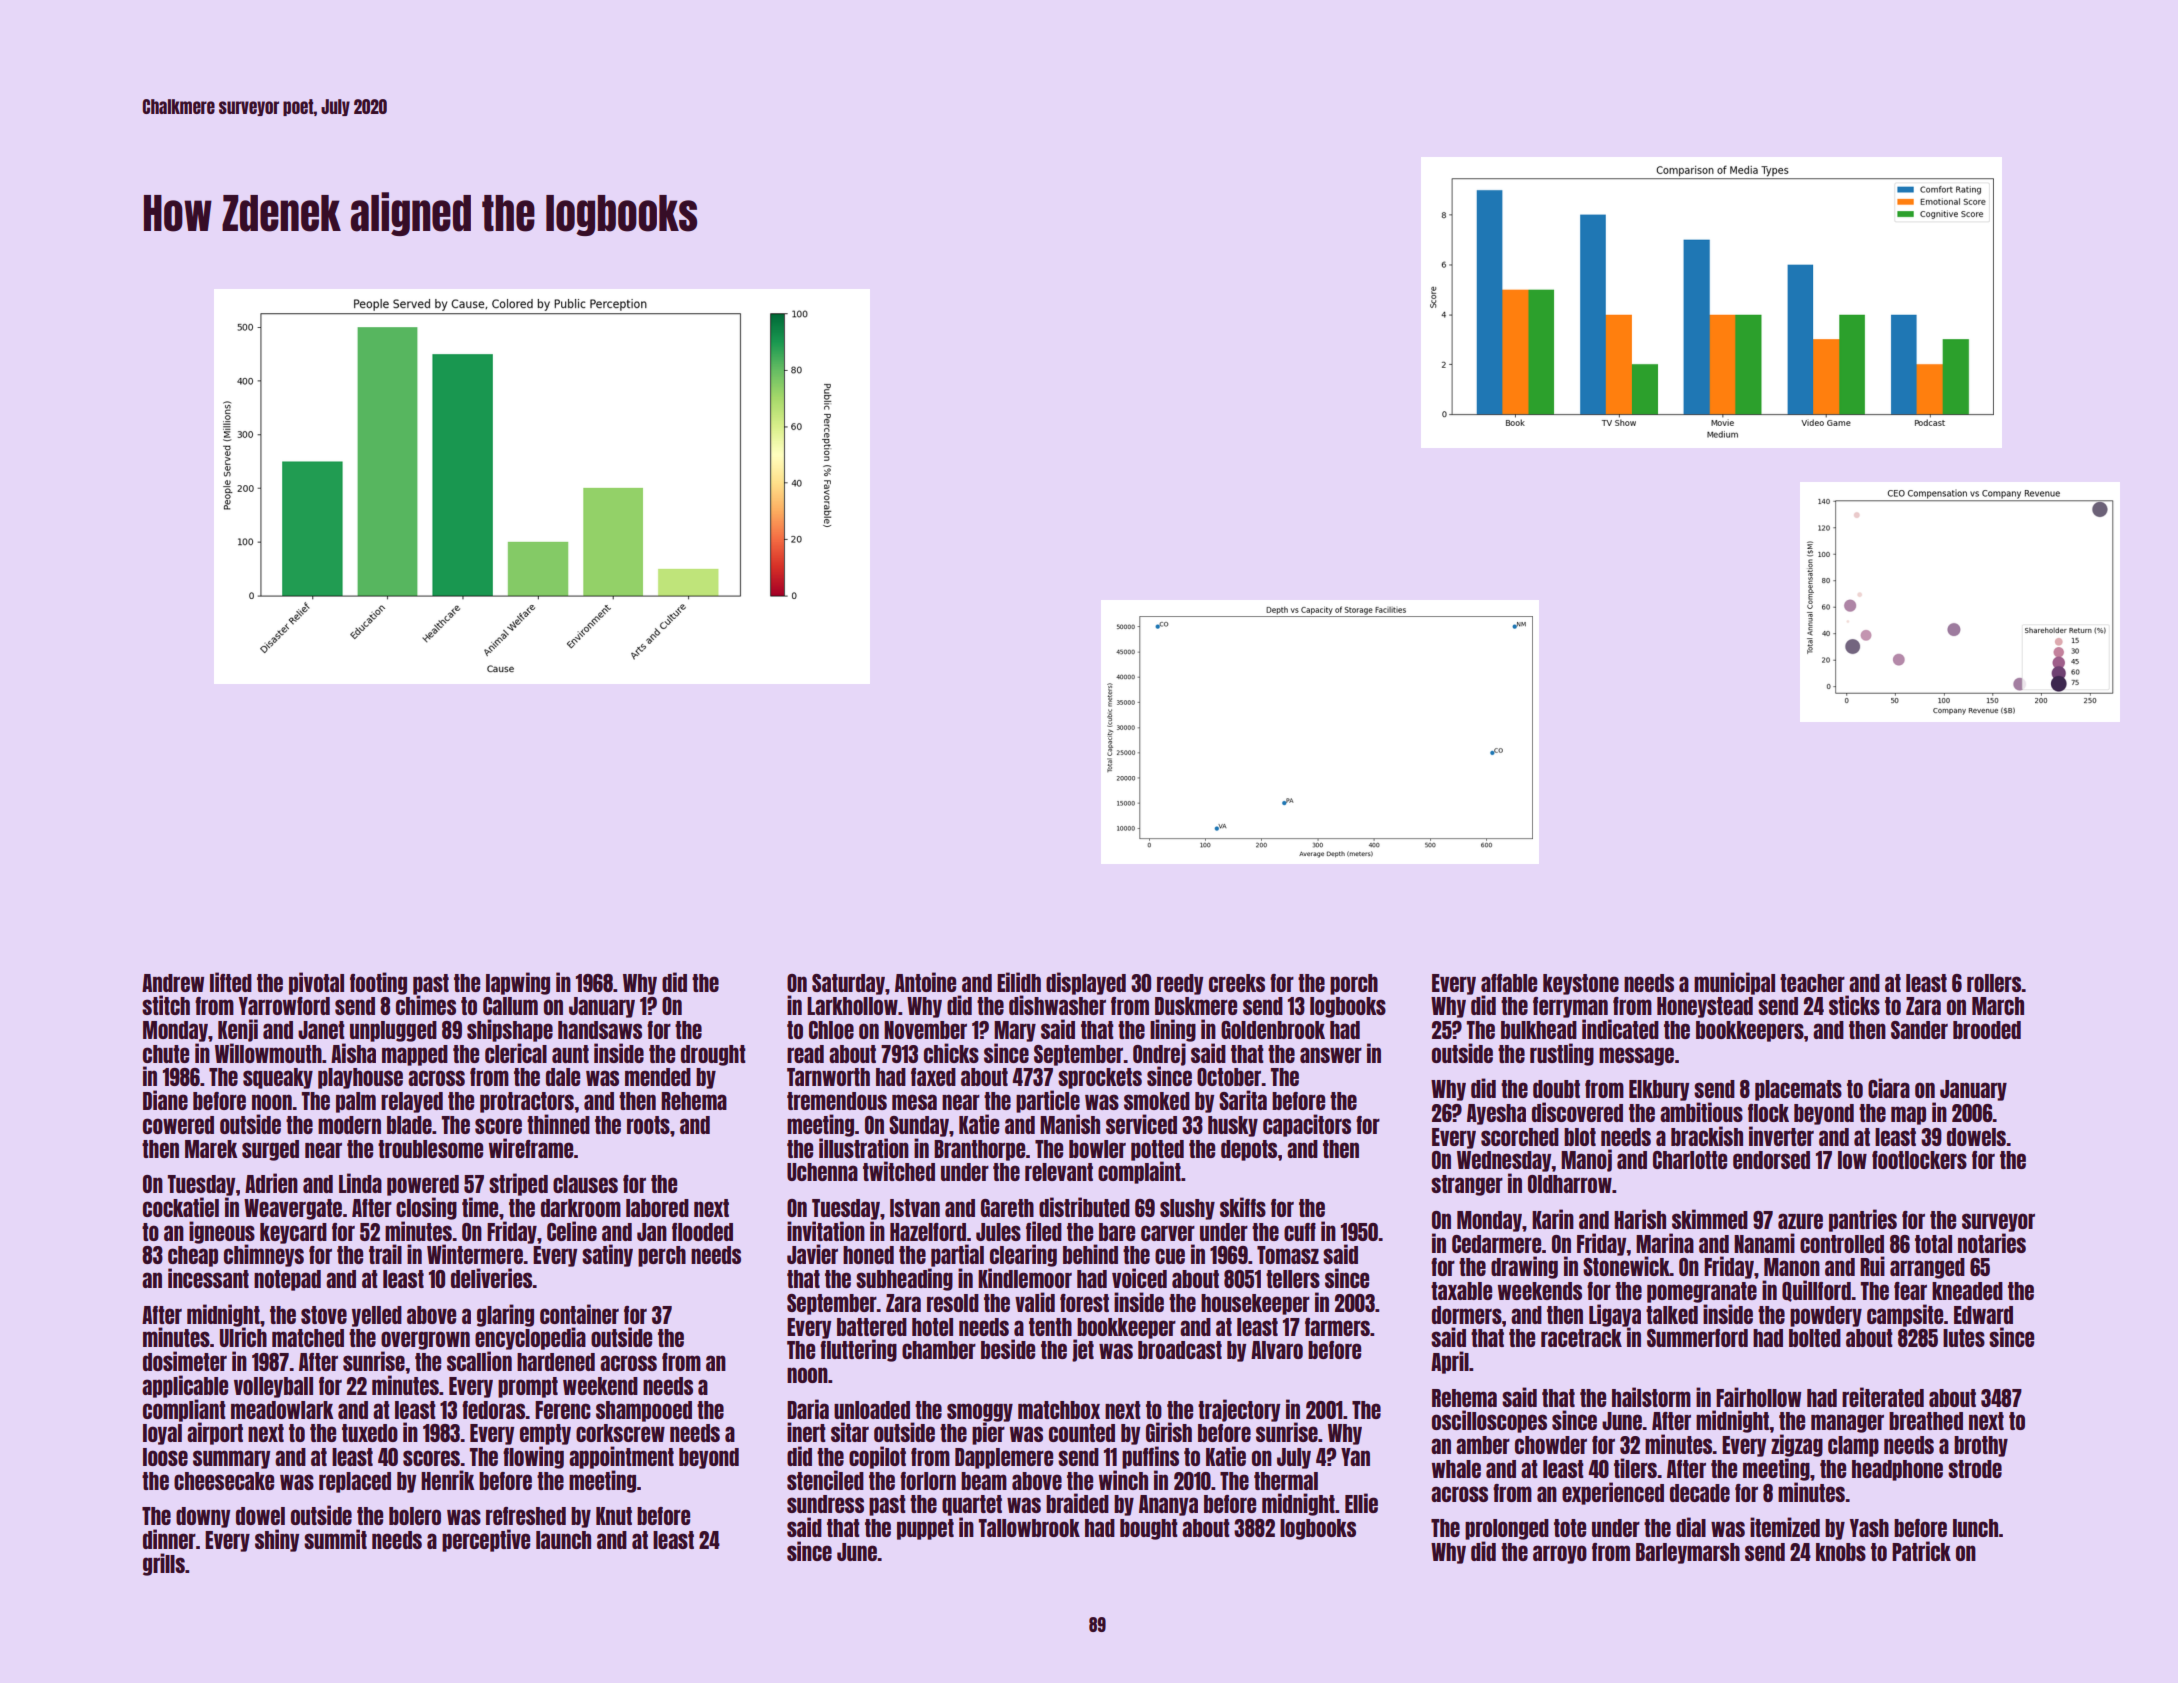  What do you see at coordinates (355, 1482) in the screenshot?
I see `replaced` at bounding box center [355, 1482].
